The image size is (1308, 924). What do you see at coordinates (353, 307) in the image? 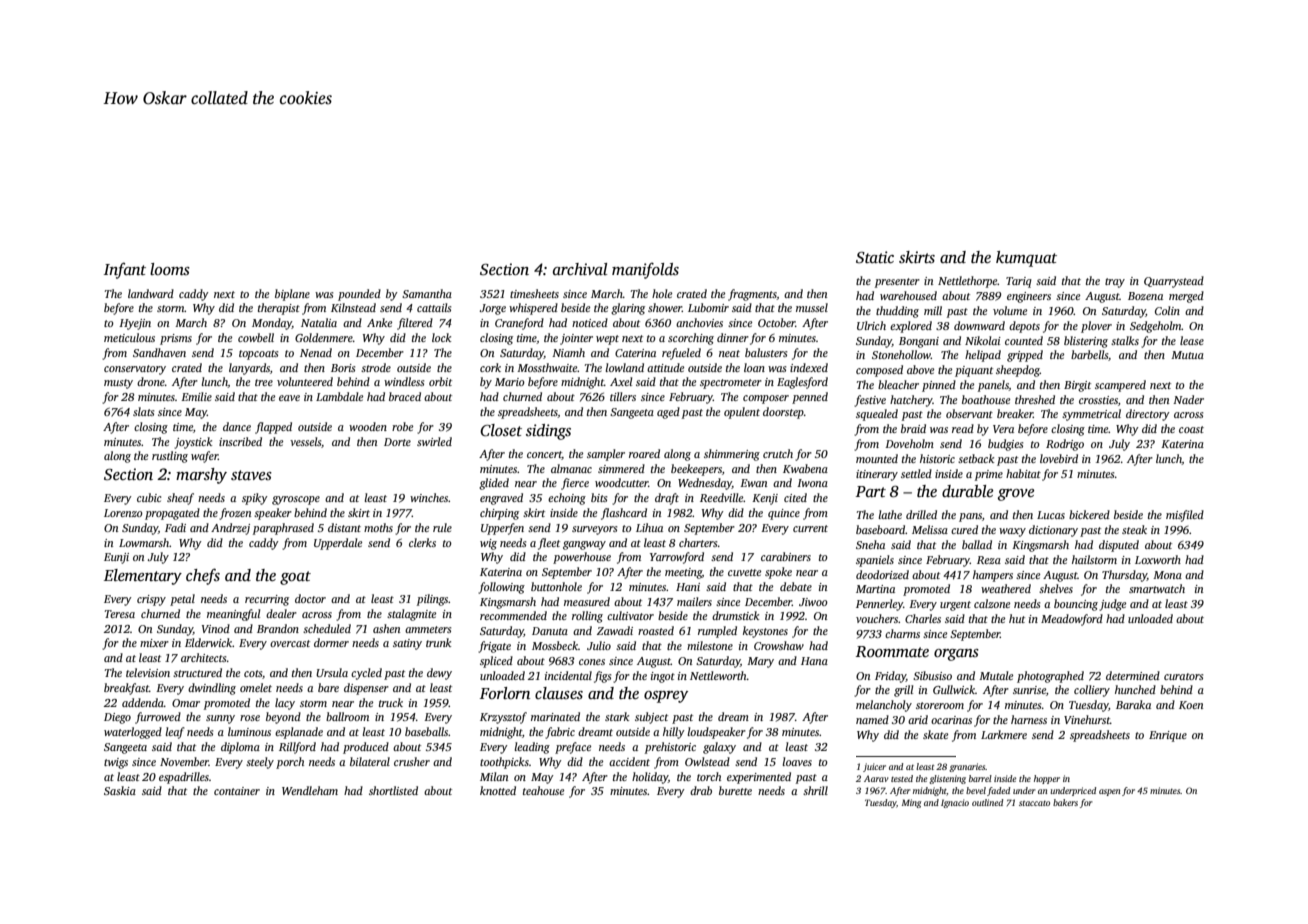
I see `Kilnstead` at bounding box center [353, 307].
